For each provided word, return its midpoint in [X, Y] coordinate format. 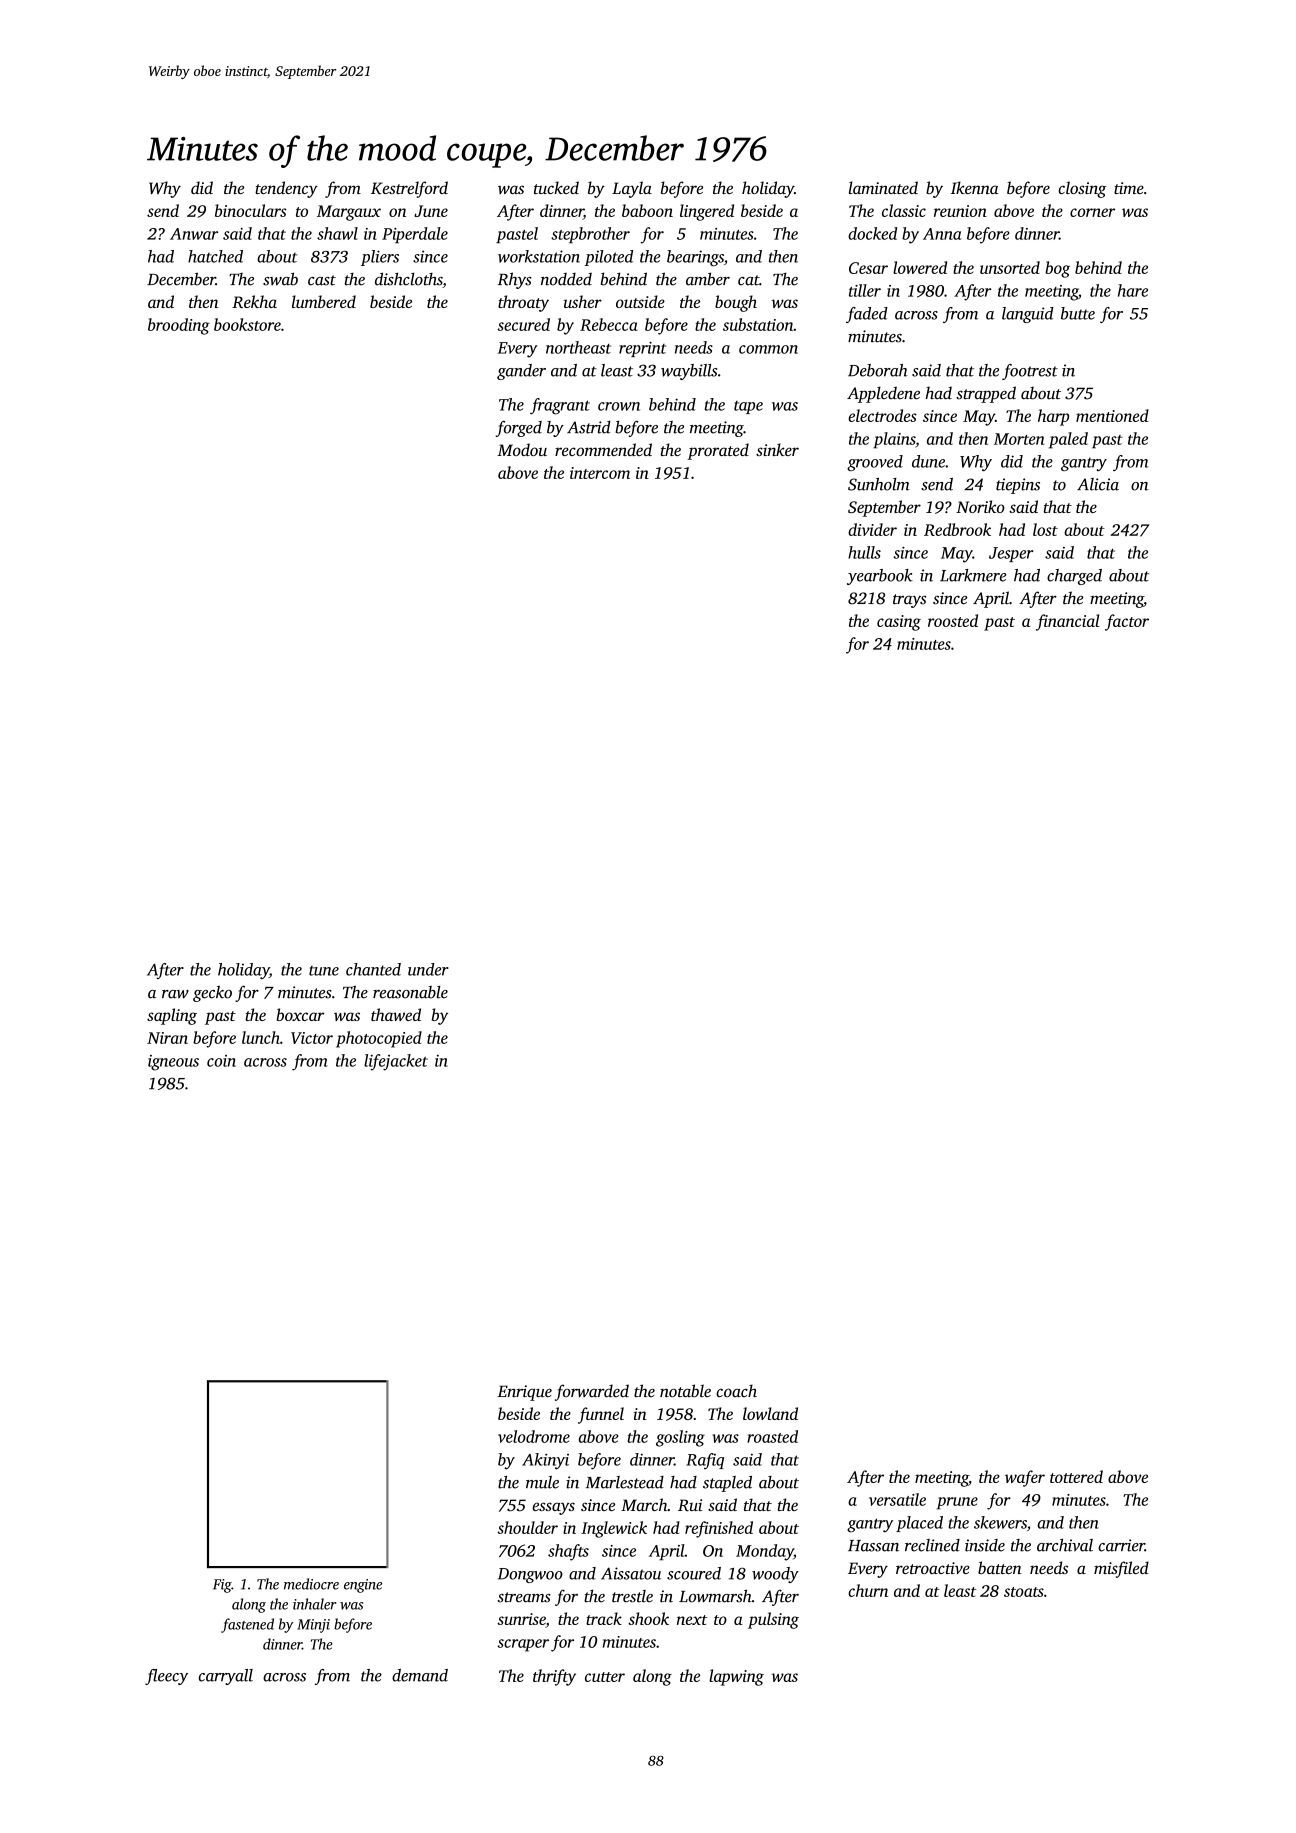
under [428, 969]
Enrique [524, 1393]
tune [324, 971]
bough [736, 303]
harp [1053, 417]
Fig [222, 1586]
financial [1067, 622]
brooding [179, 326]
